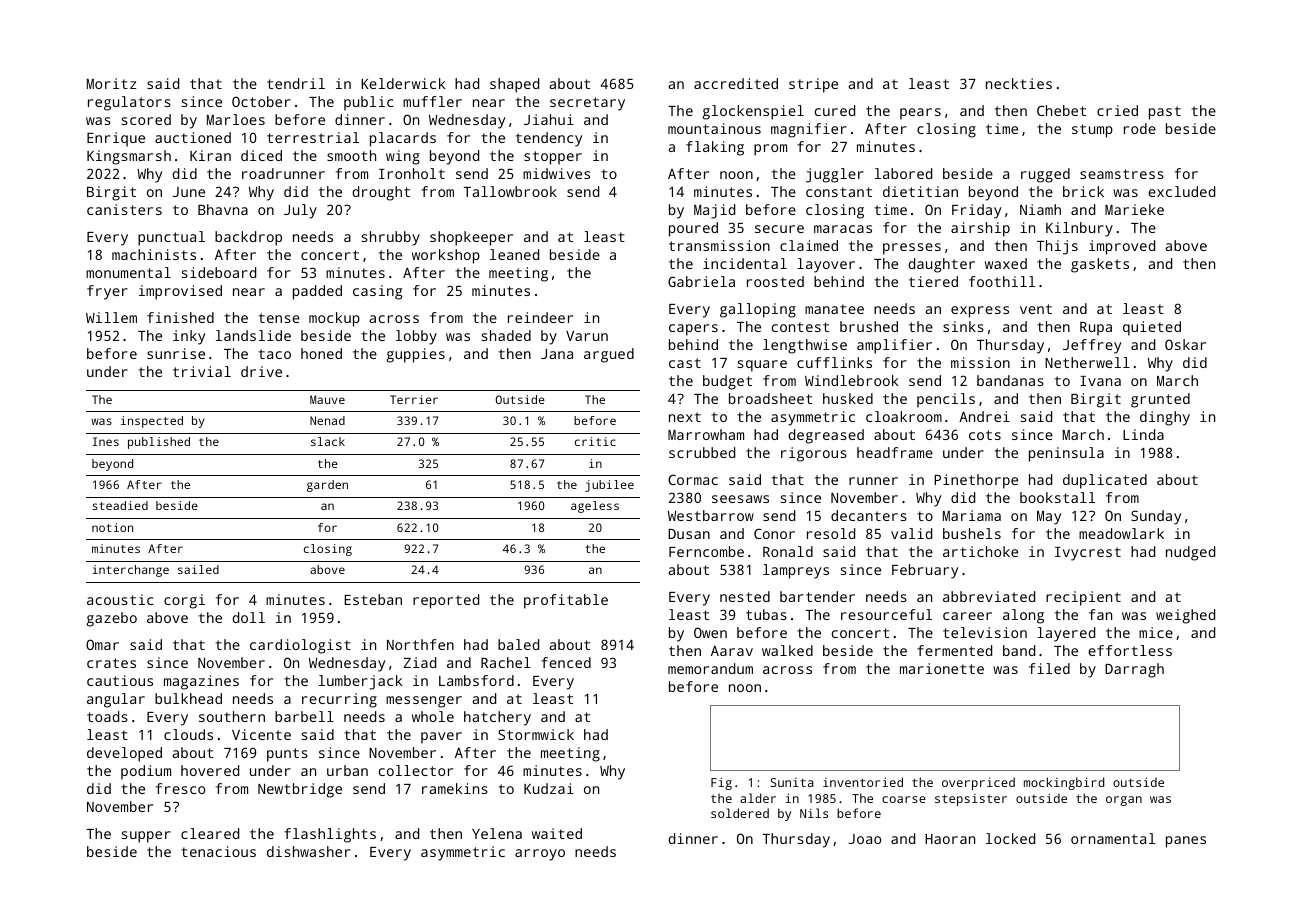  What do you see at coordinates (689, 534) in the screenshot?
I see `Dusan` at bounding box center [689, 534].
